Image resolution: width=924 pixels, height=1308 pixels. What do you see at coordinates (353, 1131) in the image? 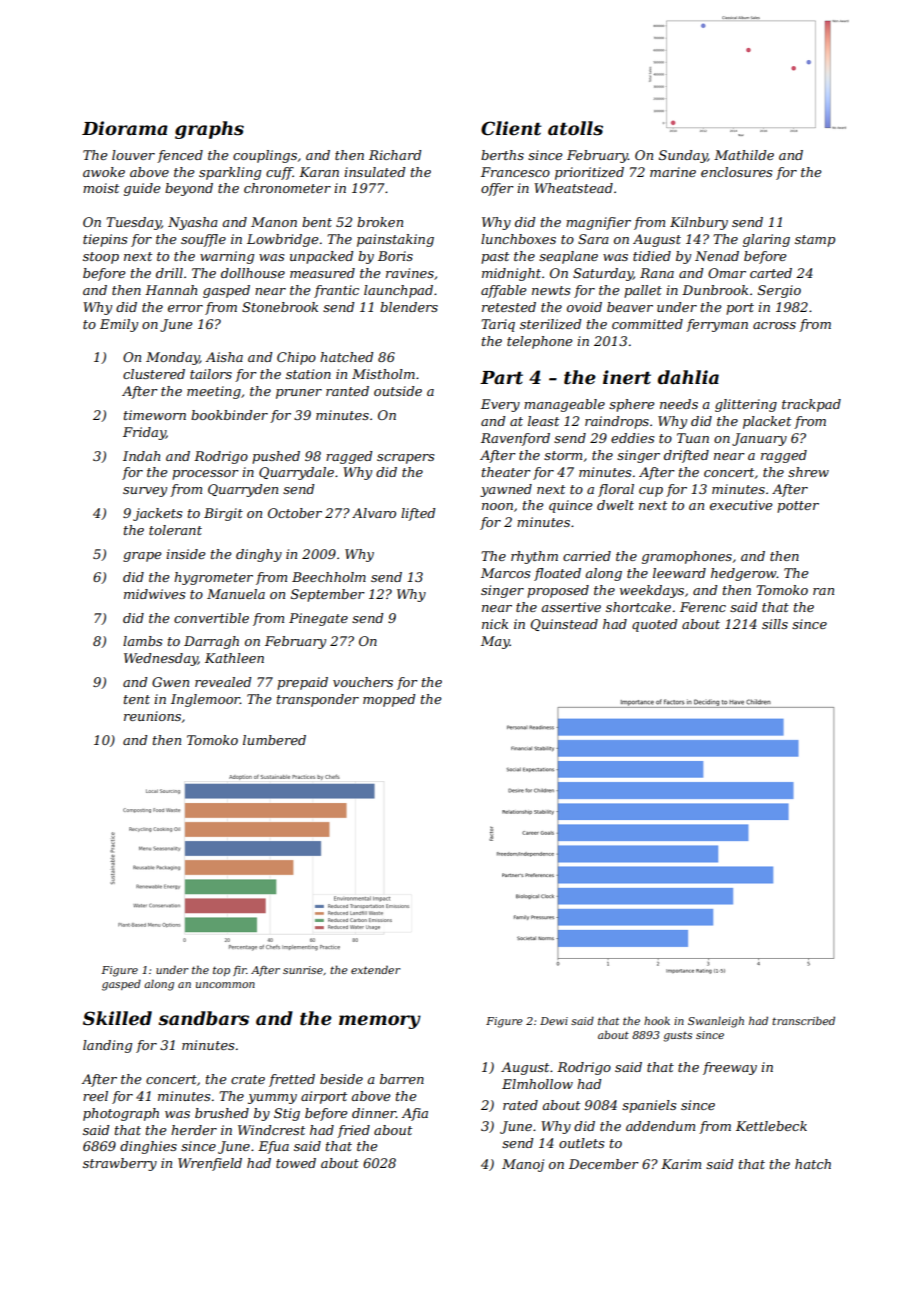
I see `fried` at bounding box center [353, 1131].
